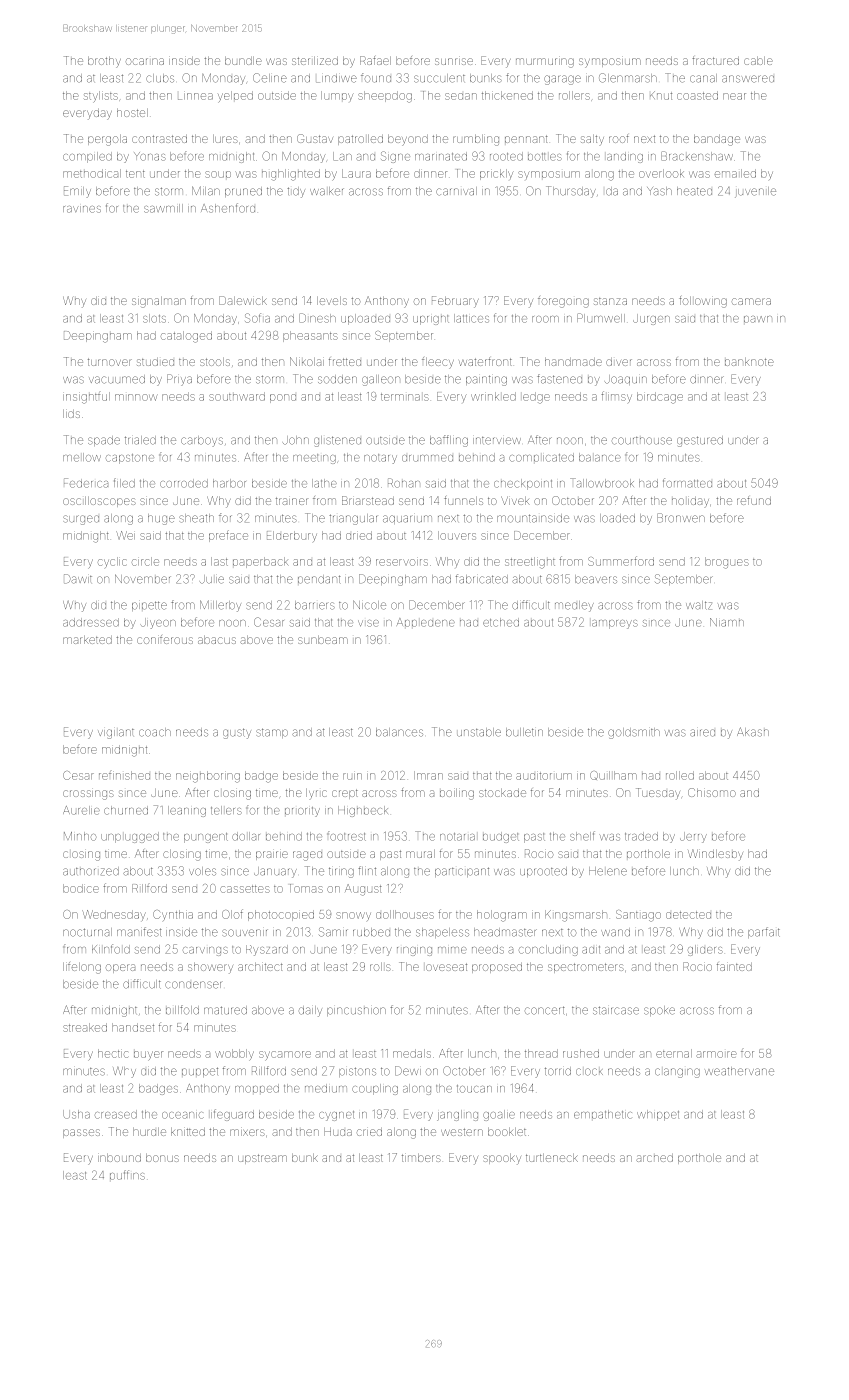 The width and height of the screenshot is (849, 1400). Describe the element at coordinates (323, 640) in the screenshot. I see `sunbeam` at that location.
